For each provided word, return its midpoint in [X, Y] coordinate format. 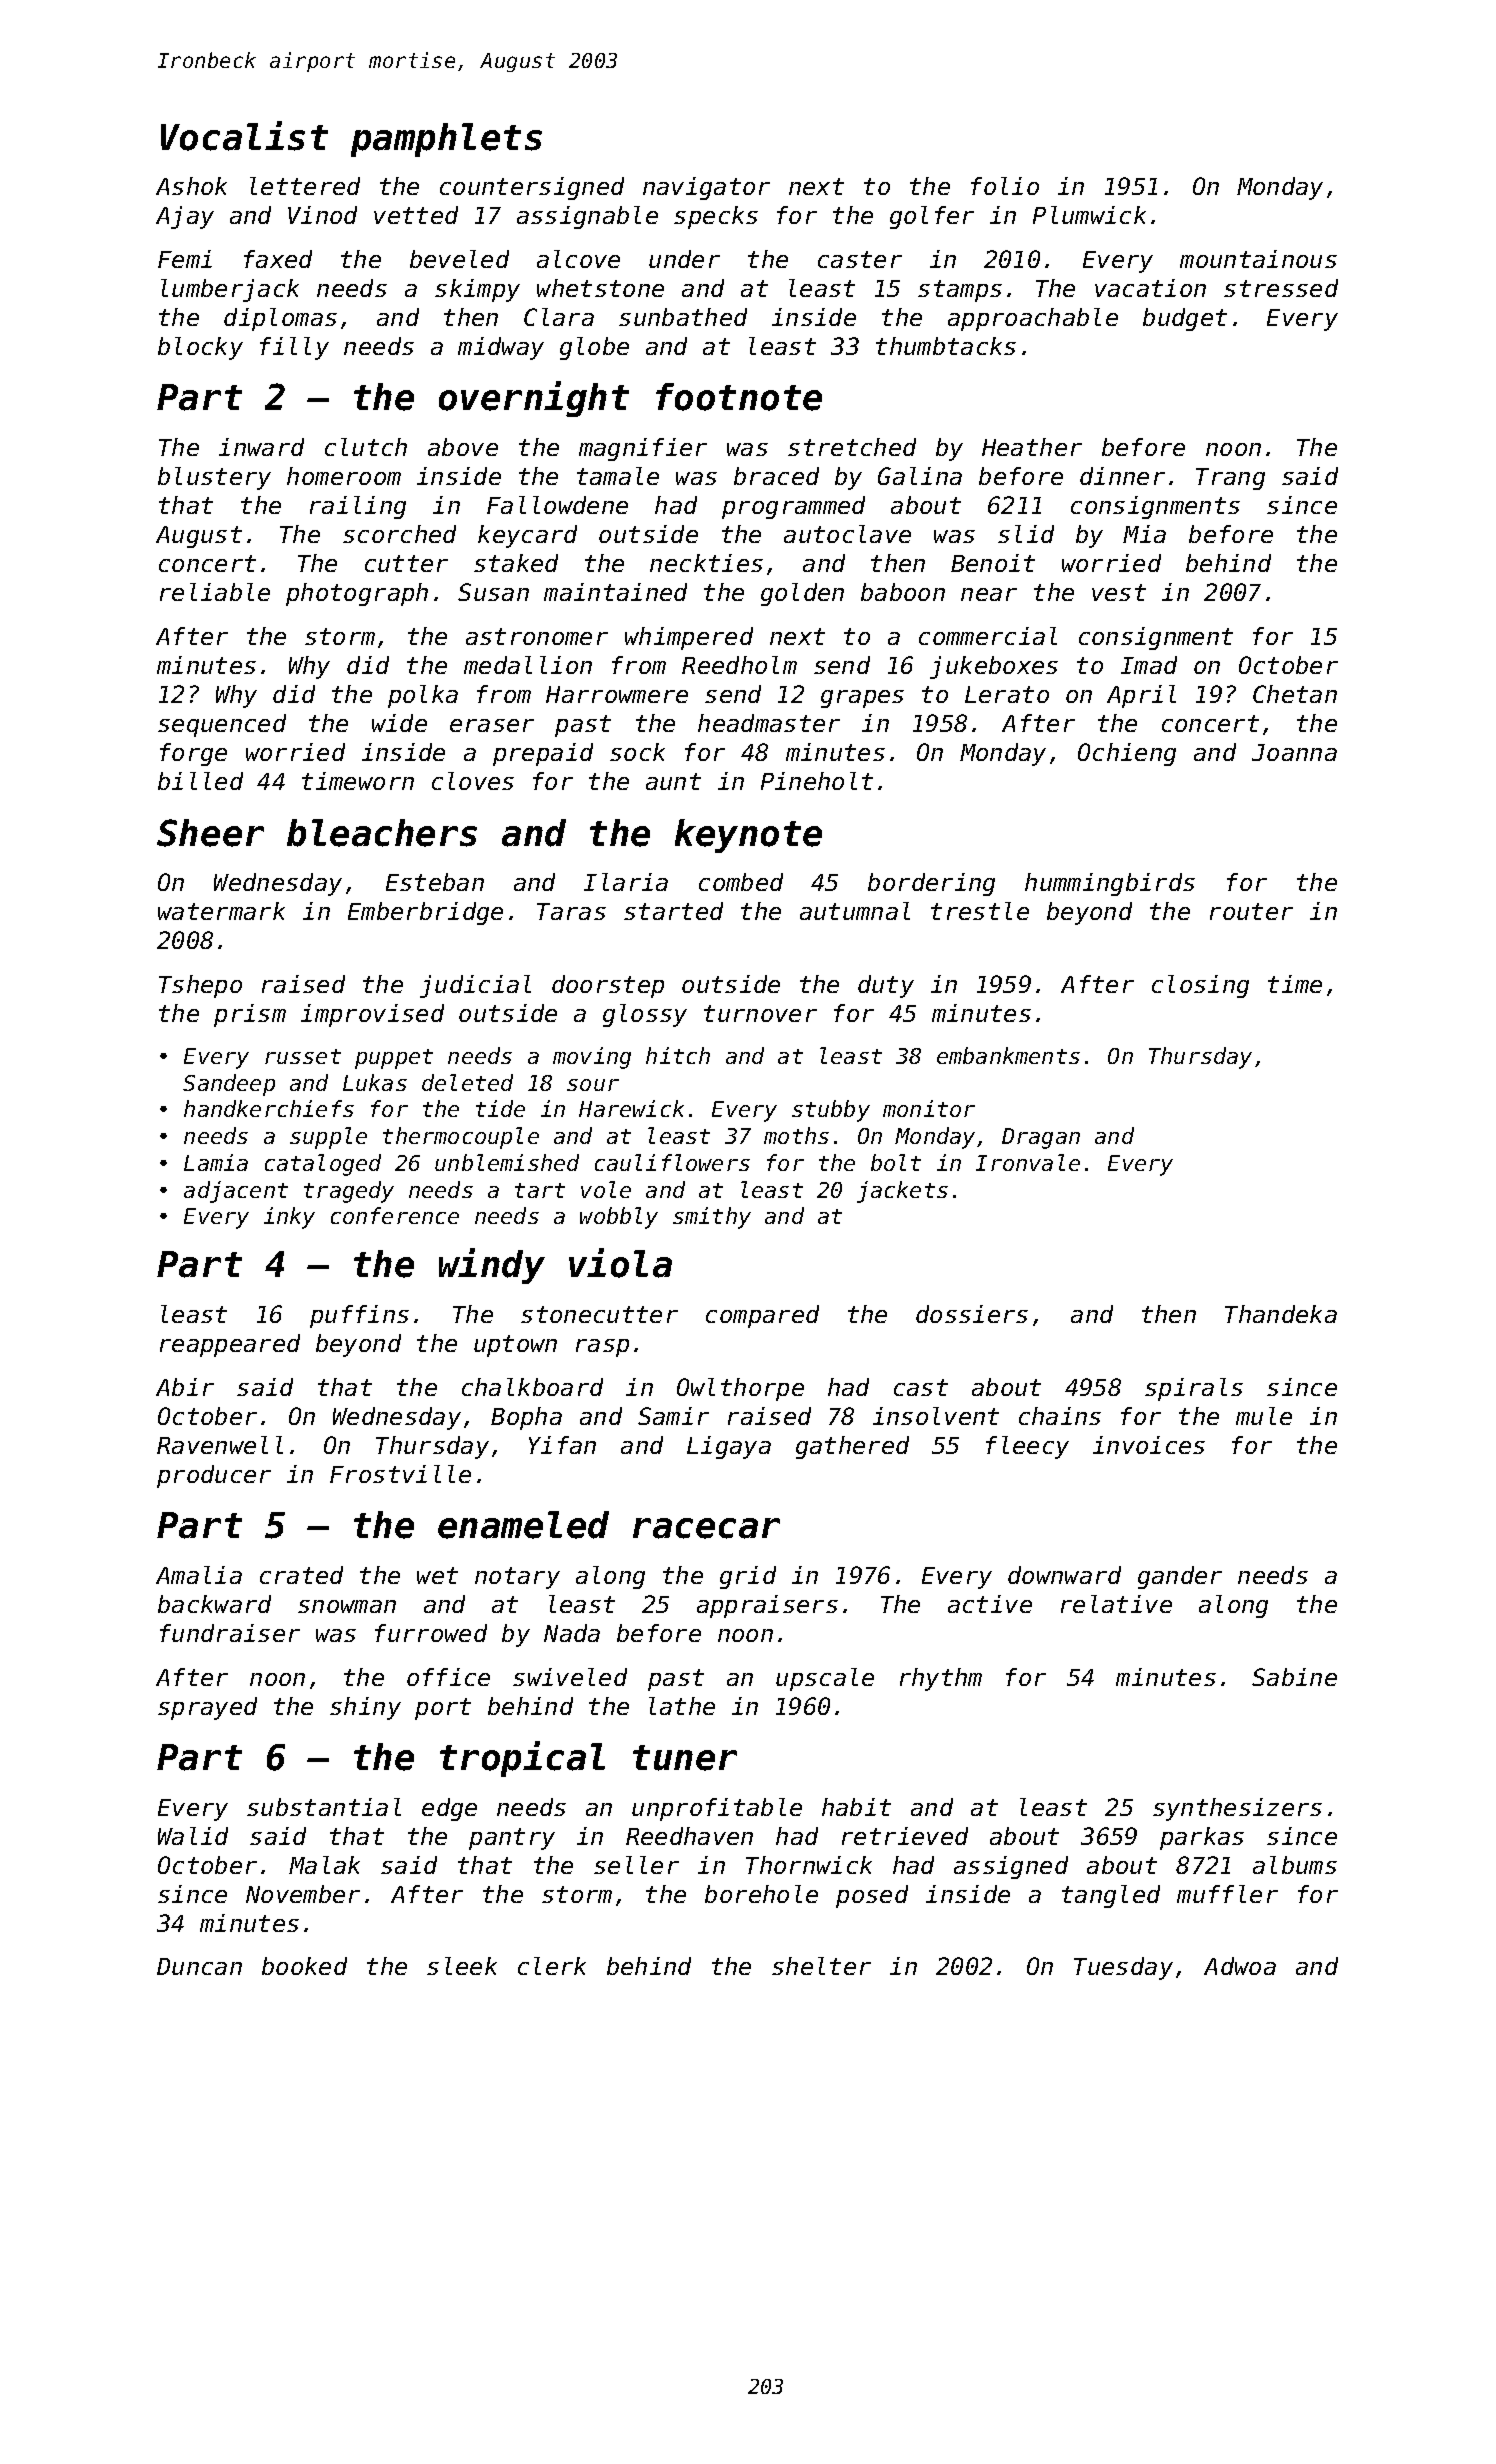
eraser [492, 725]
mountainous [1258, 259]
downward [1064, 1575]
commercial [988, 636]
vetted [416, 215]
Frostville [400, 1474]
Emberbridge [425, 913]
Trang [1230, 479]
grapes [862, 699]
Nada [572, 1633]
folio [1005, 186]
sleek [462, 1966]
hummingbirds [1110, 884]
